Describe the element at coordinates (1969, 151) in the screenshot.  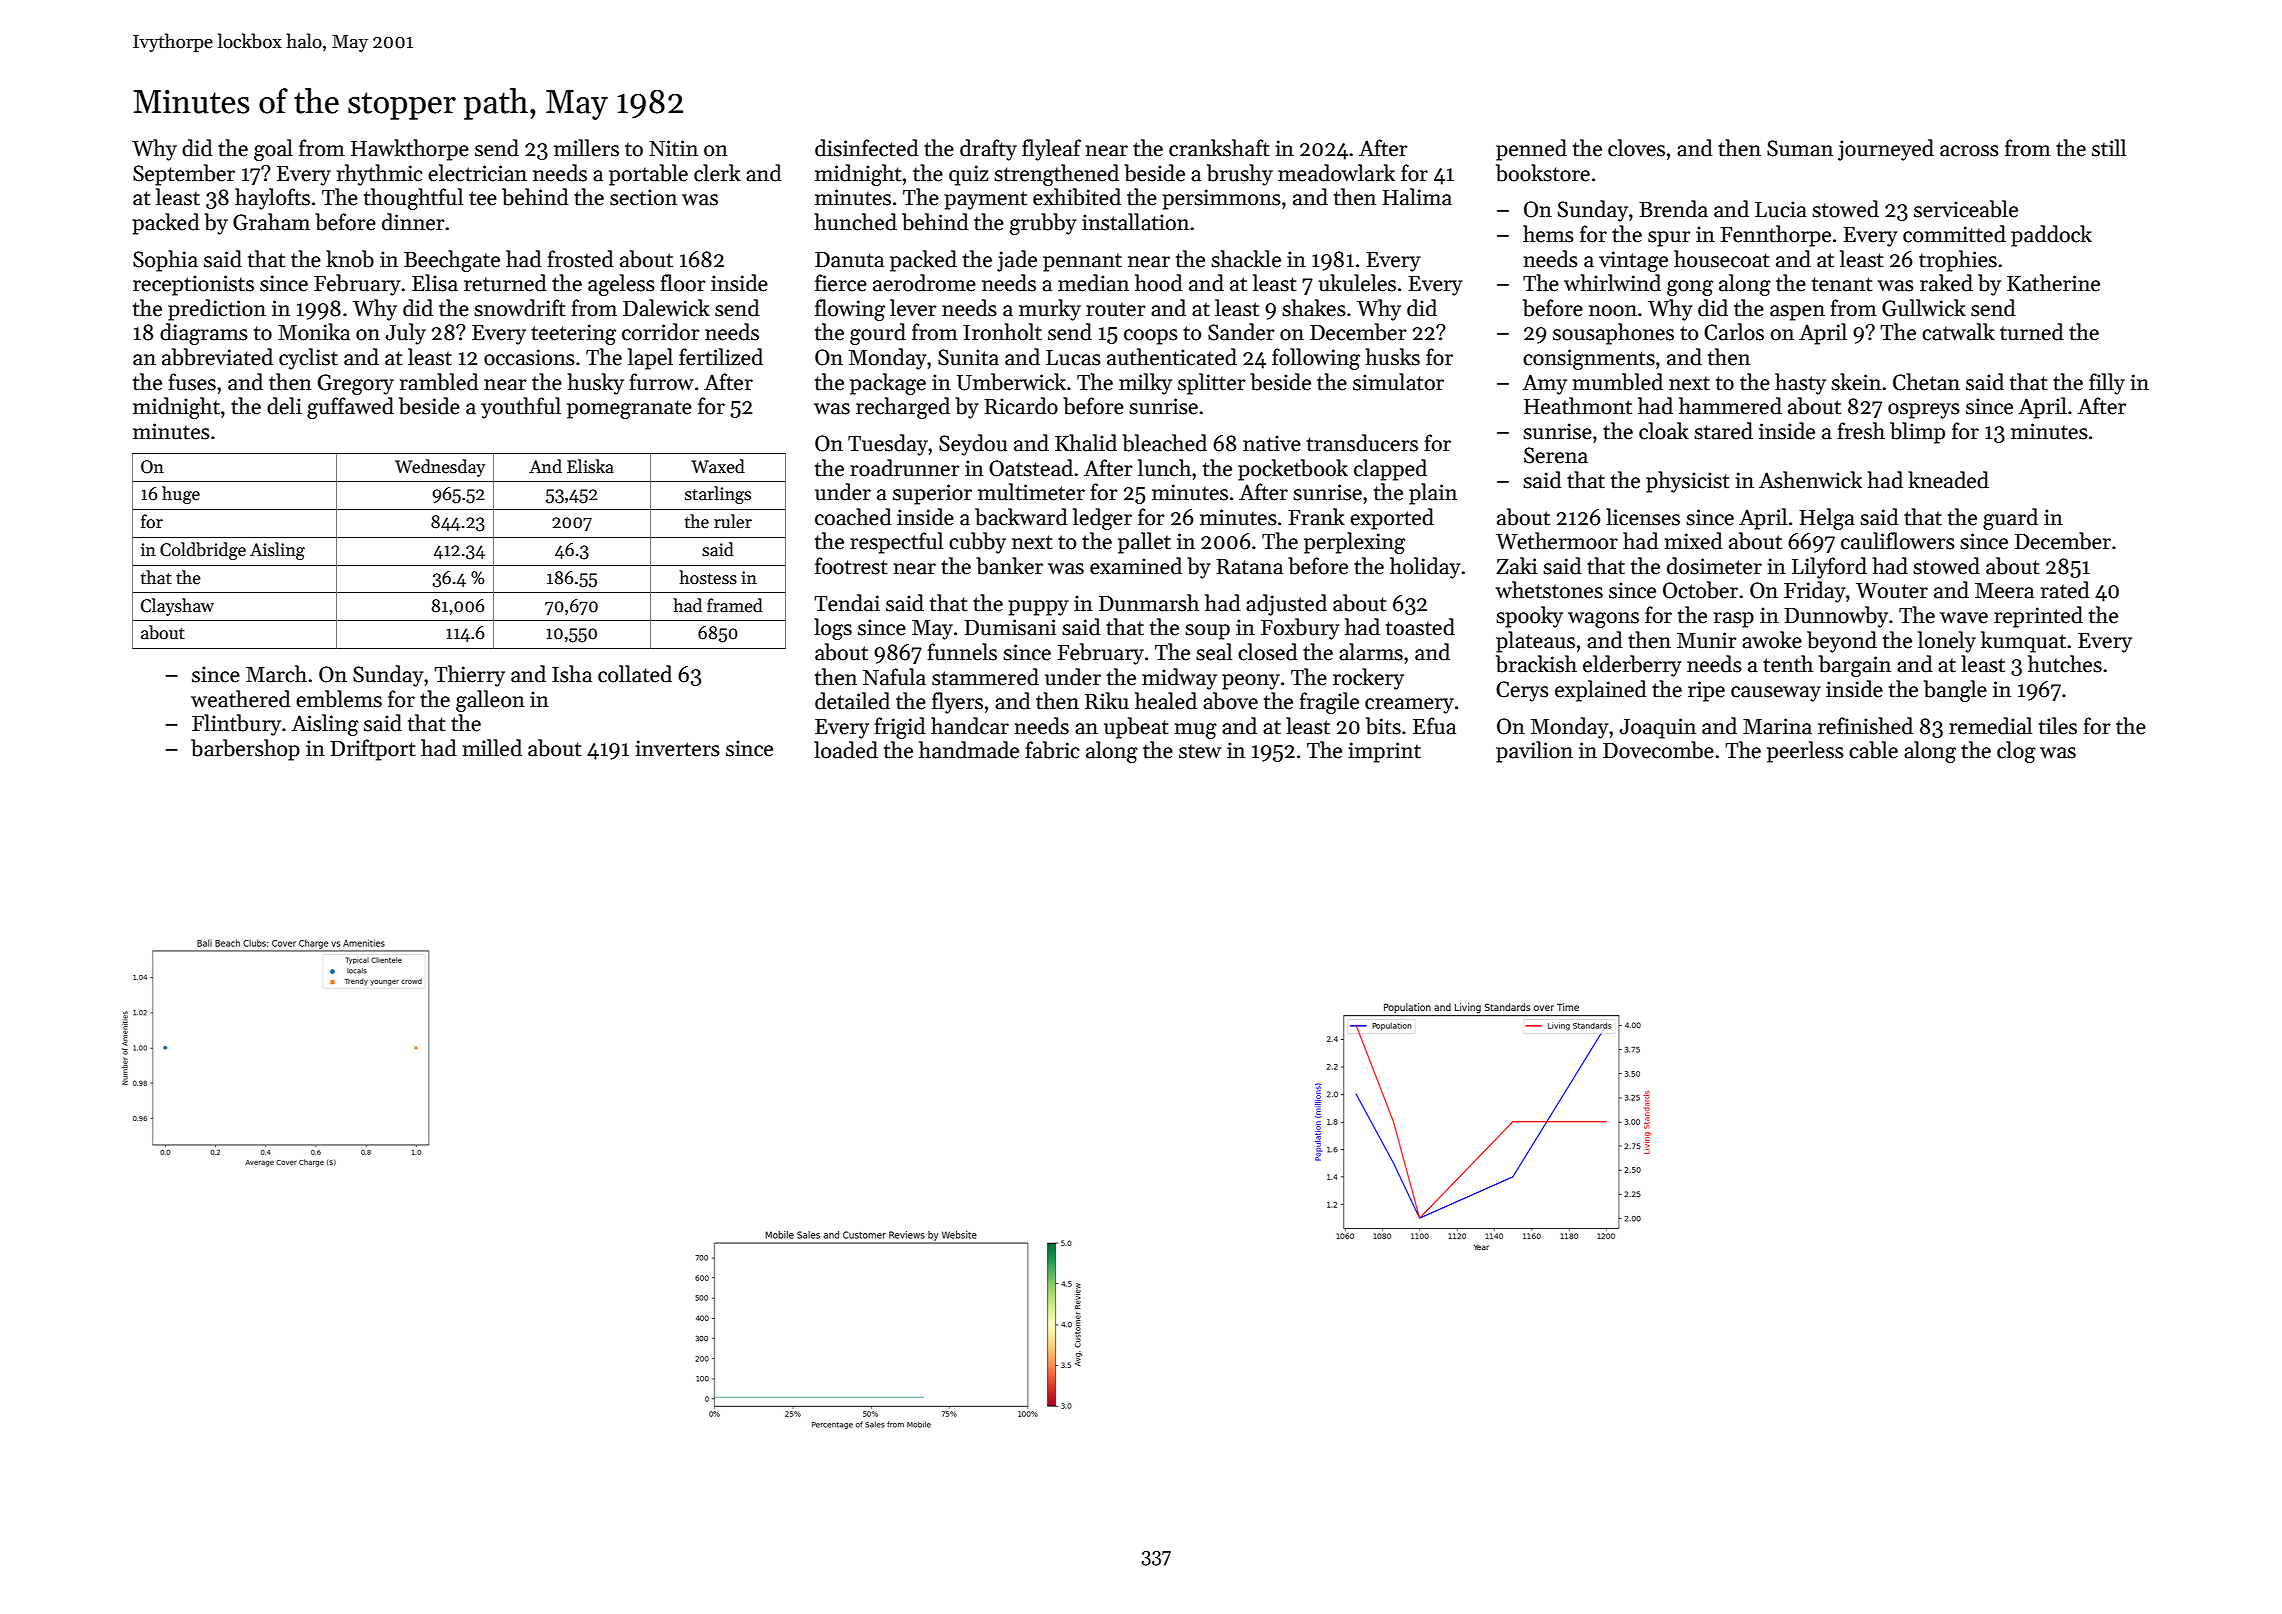
I see `across` at that location.
